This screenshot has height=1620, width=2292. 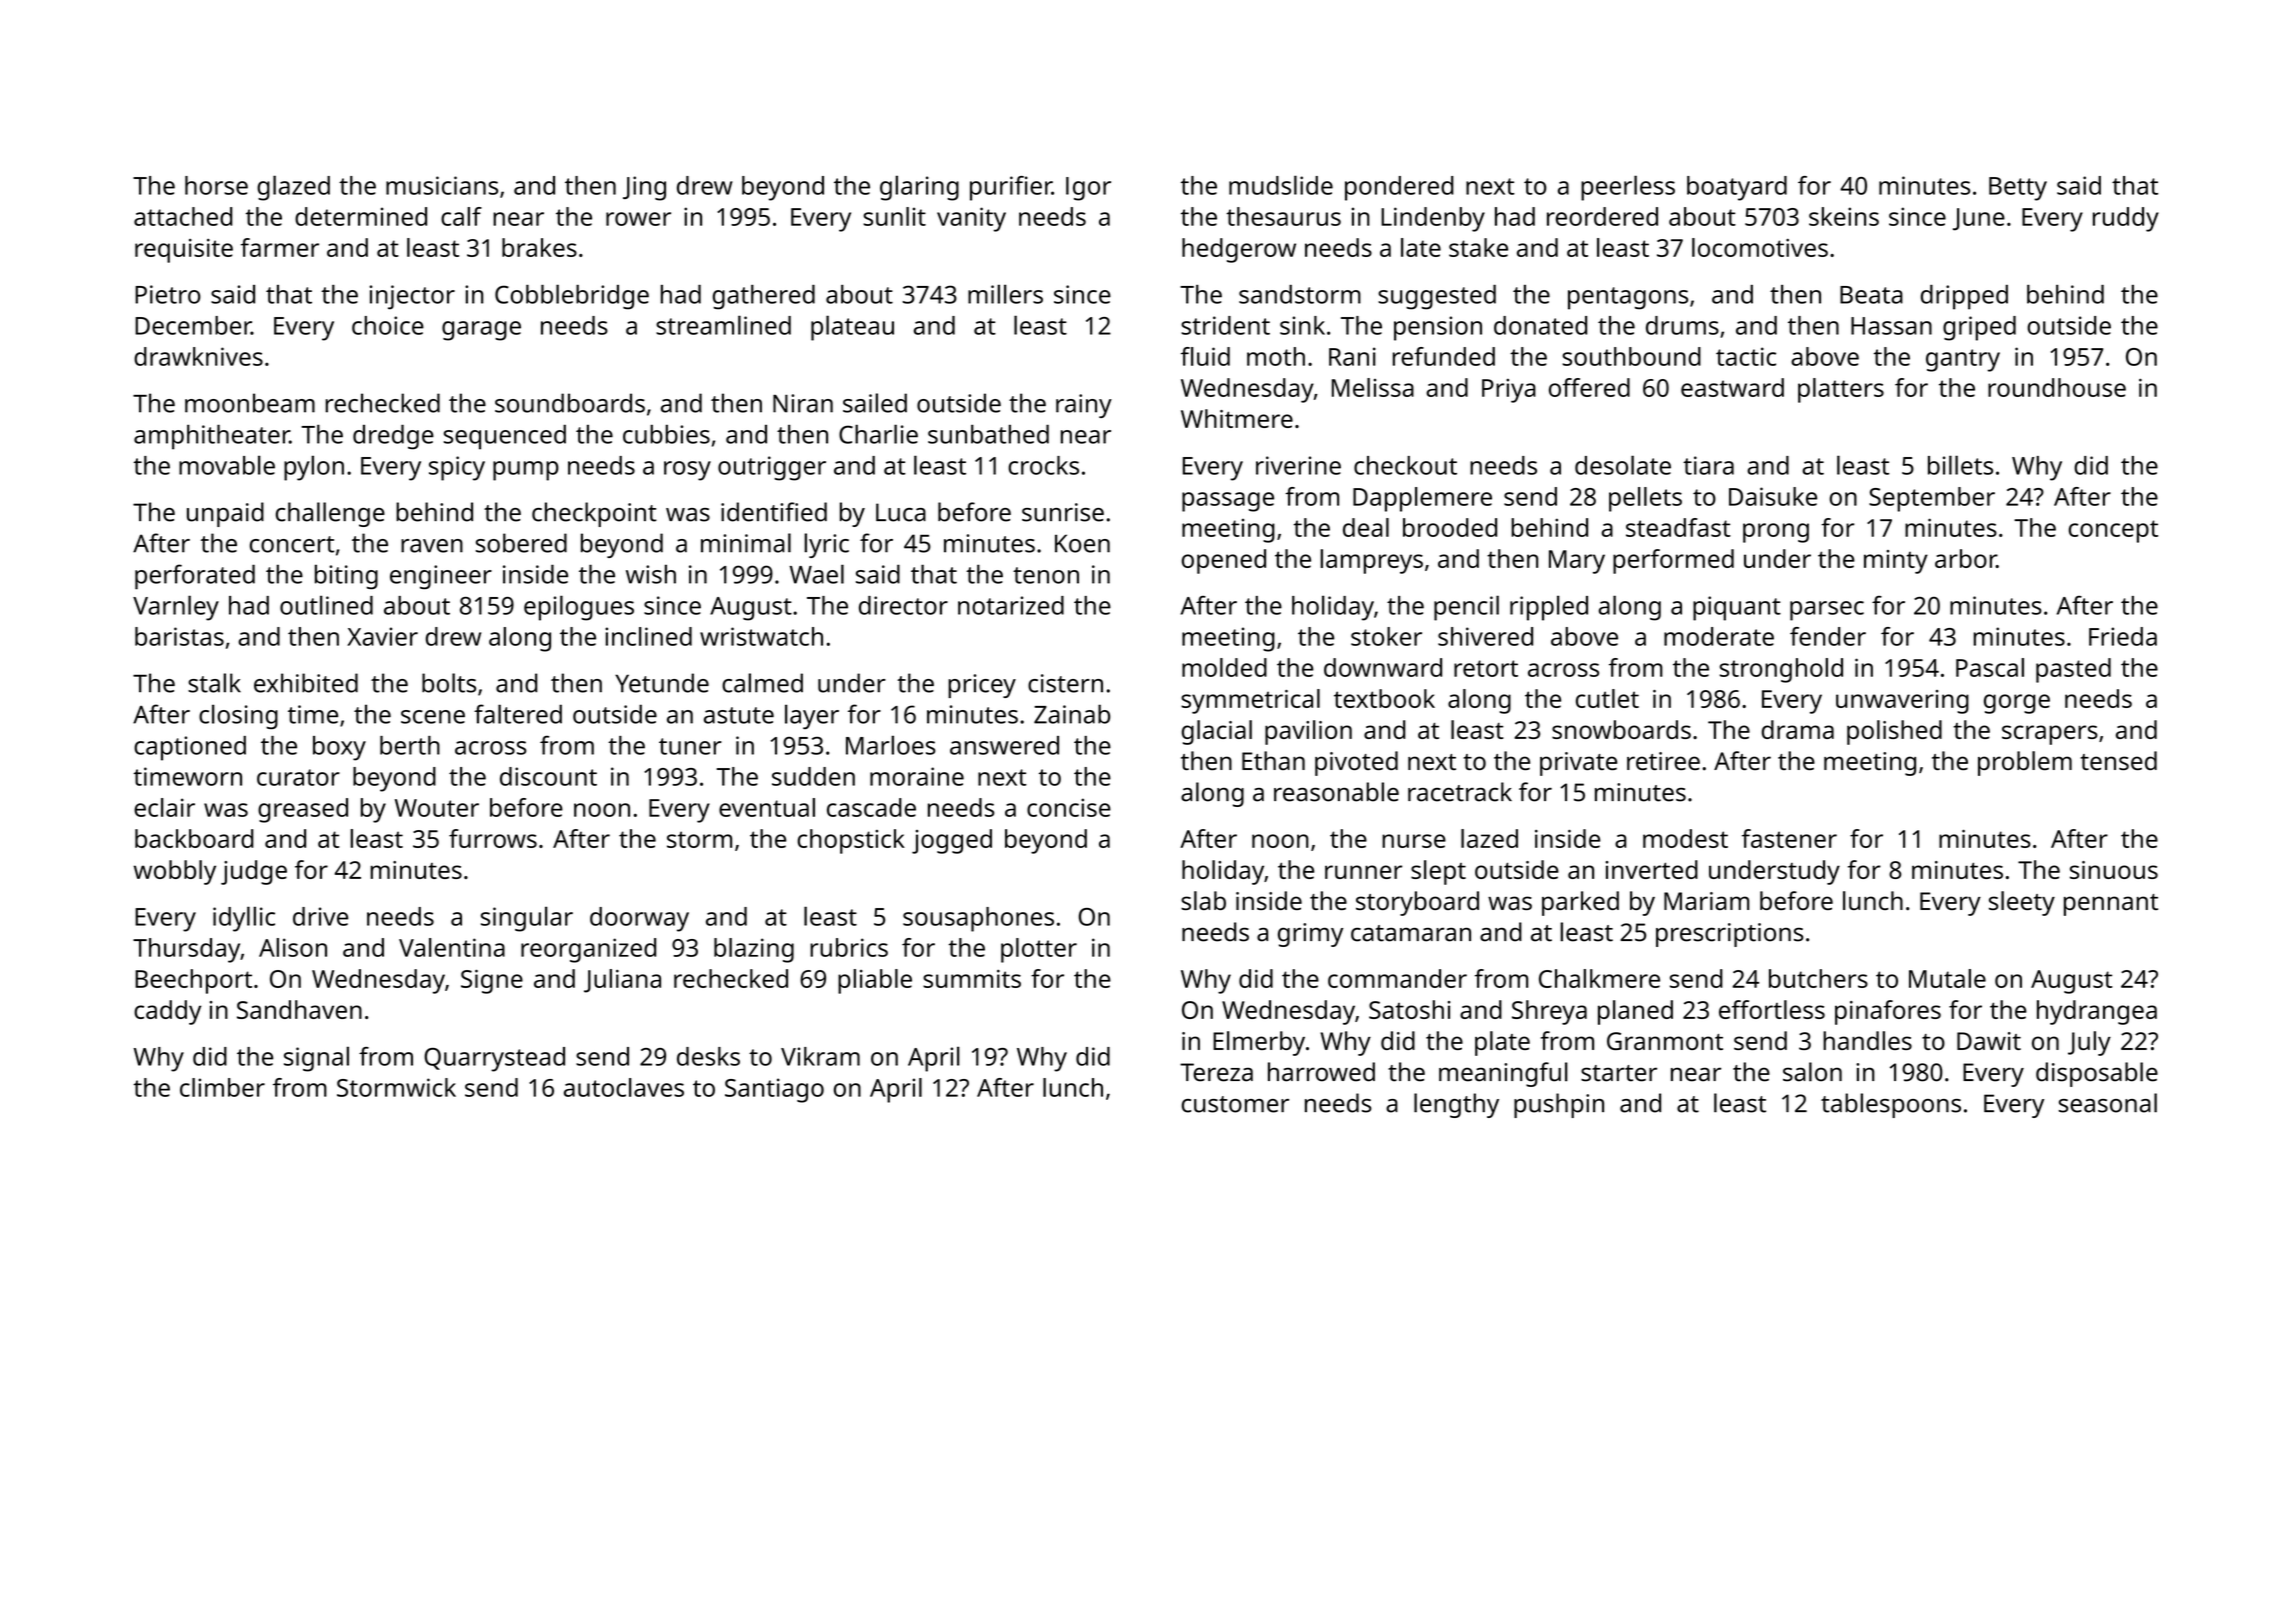 I want to click on billets, so click(x=1960, y=465).
